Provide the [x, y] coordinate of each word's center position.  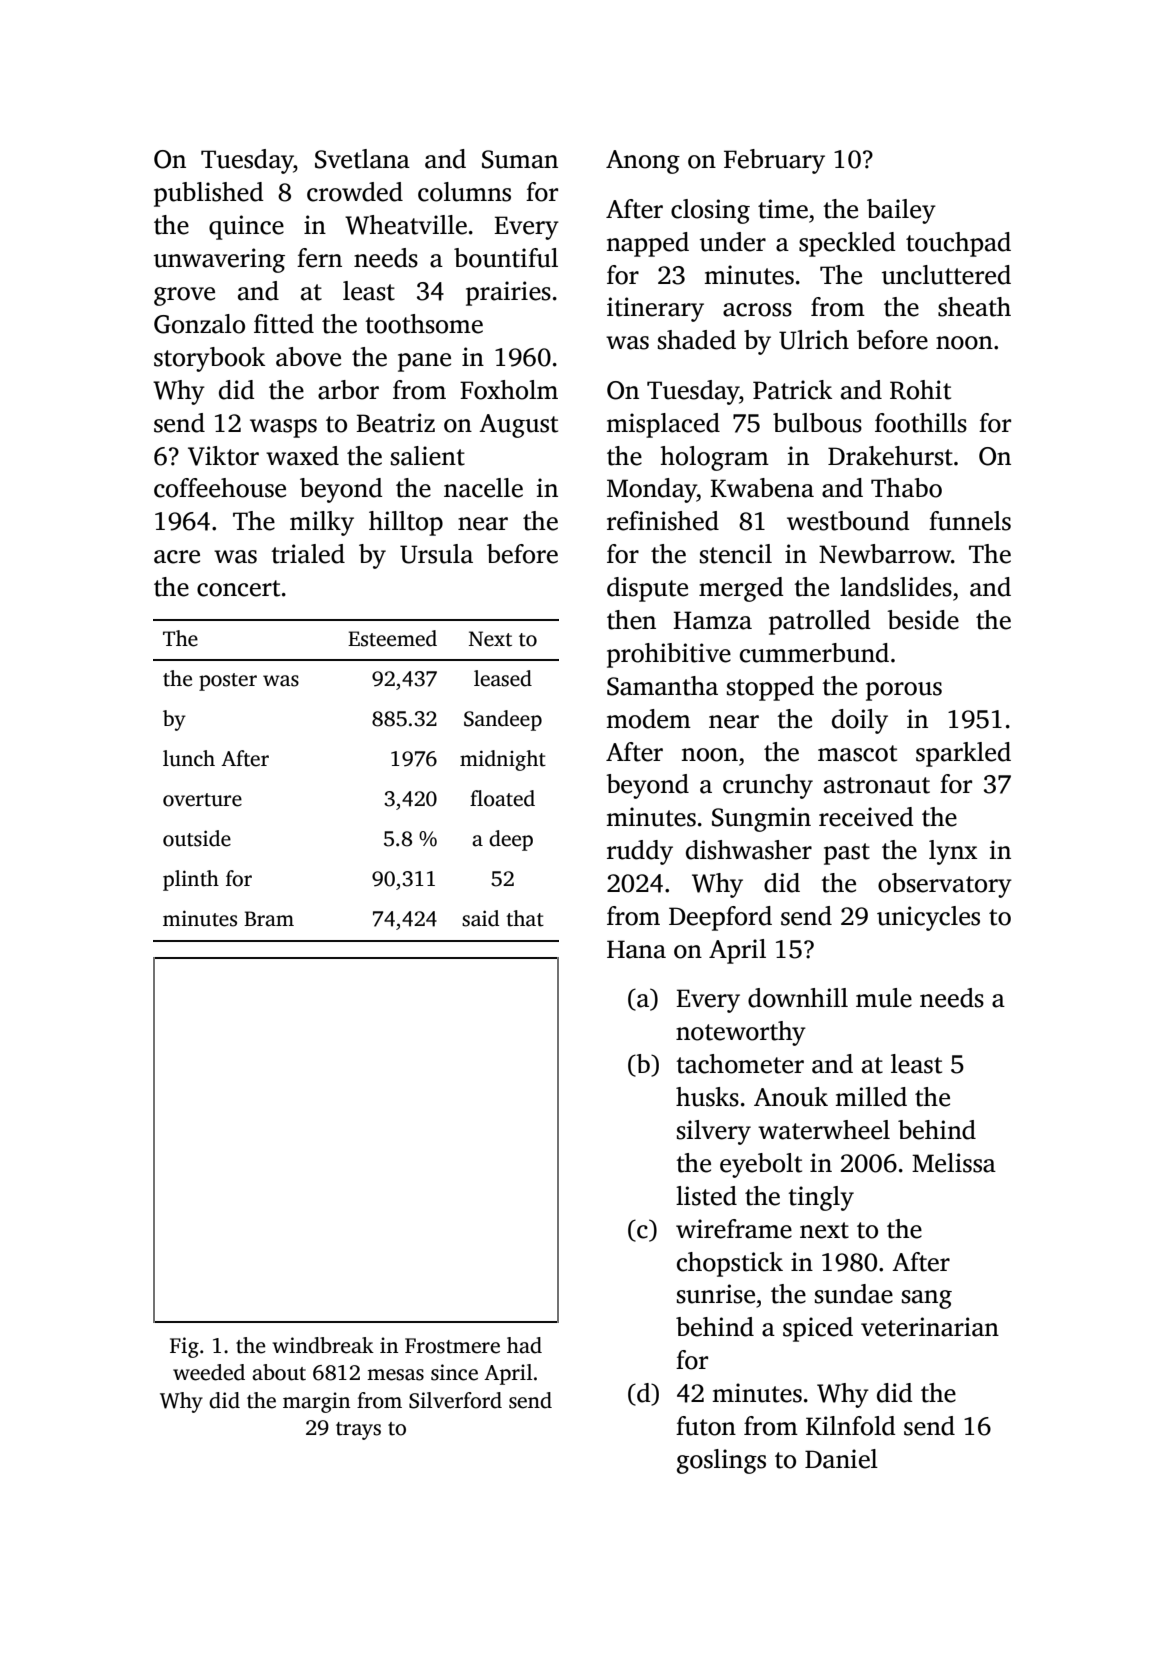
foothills [921, 423]
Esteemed [392, 638]
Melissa [954, 1163]
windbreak [323, 1345]
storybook [209, 359]
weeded [209, 1372]
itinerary [655, 309]
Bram [269, 919]
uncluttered [946, 275]
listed [706, 1196]
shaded [697, 340]
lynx [953, 852]
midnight [503, 760]
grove [184, 296]
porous [904, 691]
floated [502, 798]
